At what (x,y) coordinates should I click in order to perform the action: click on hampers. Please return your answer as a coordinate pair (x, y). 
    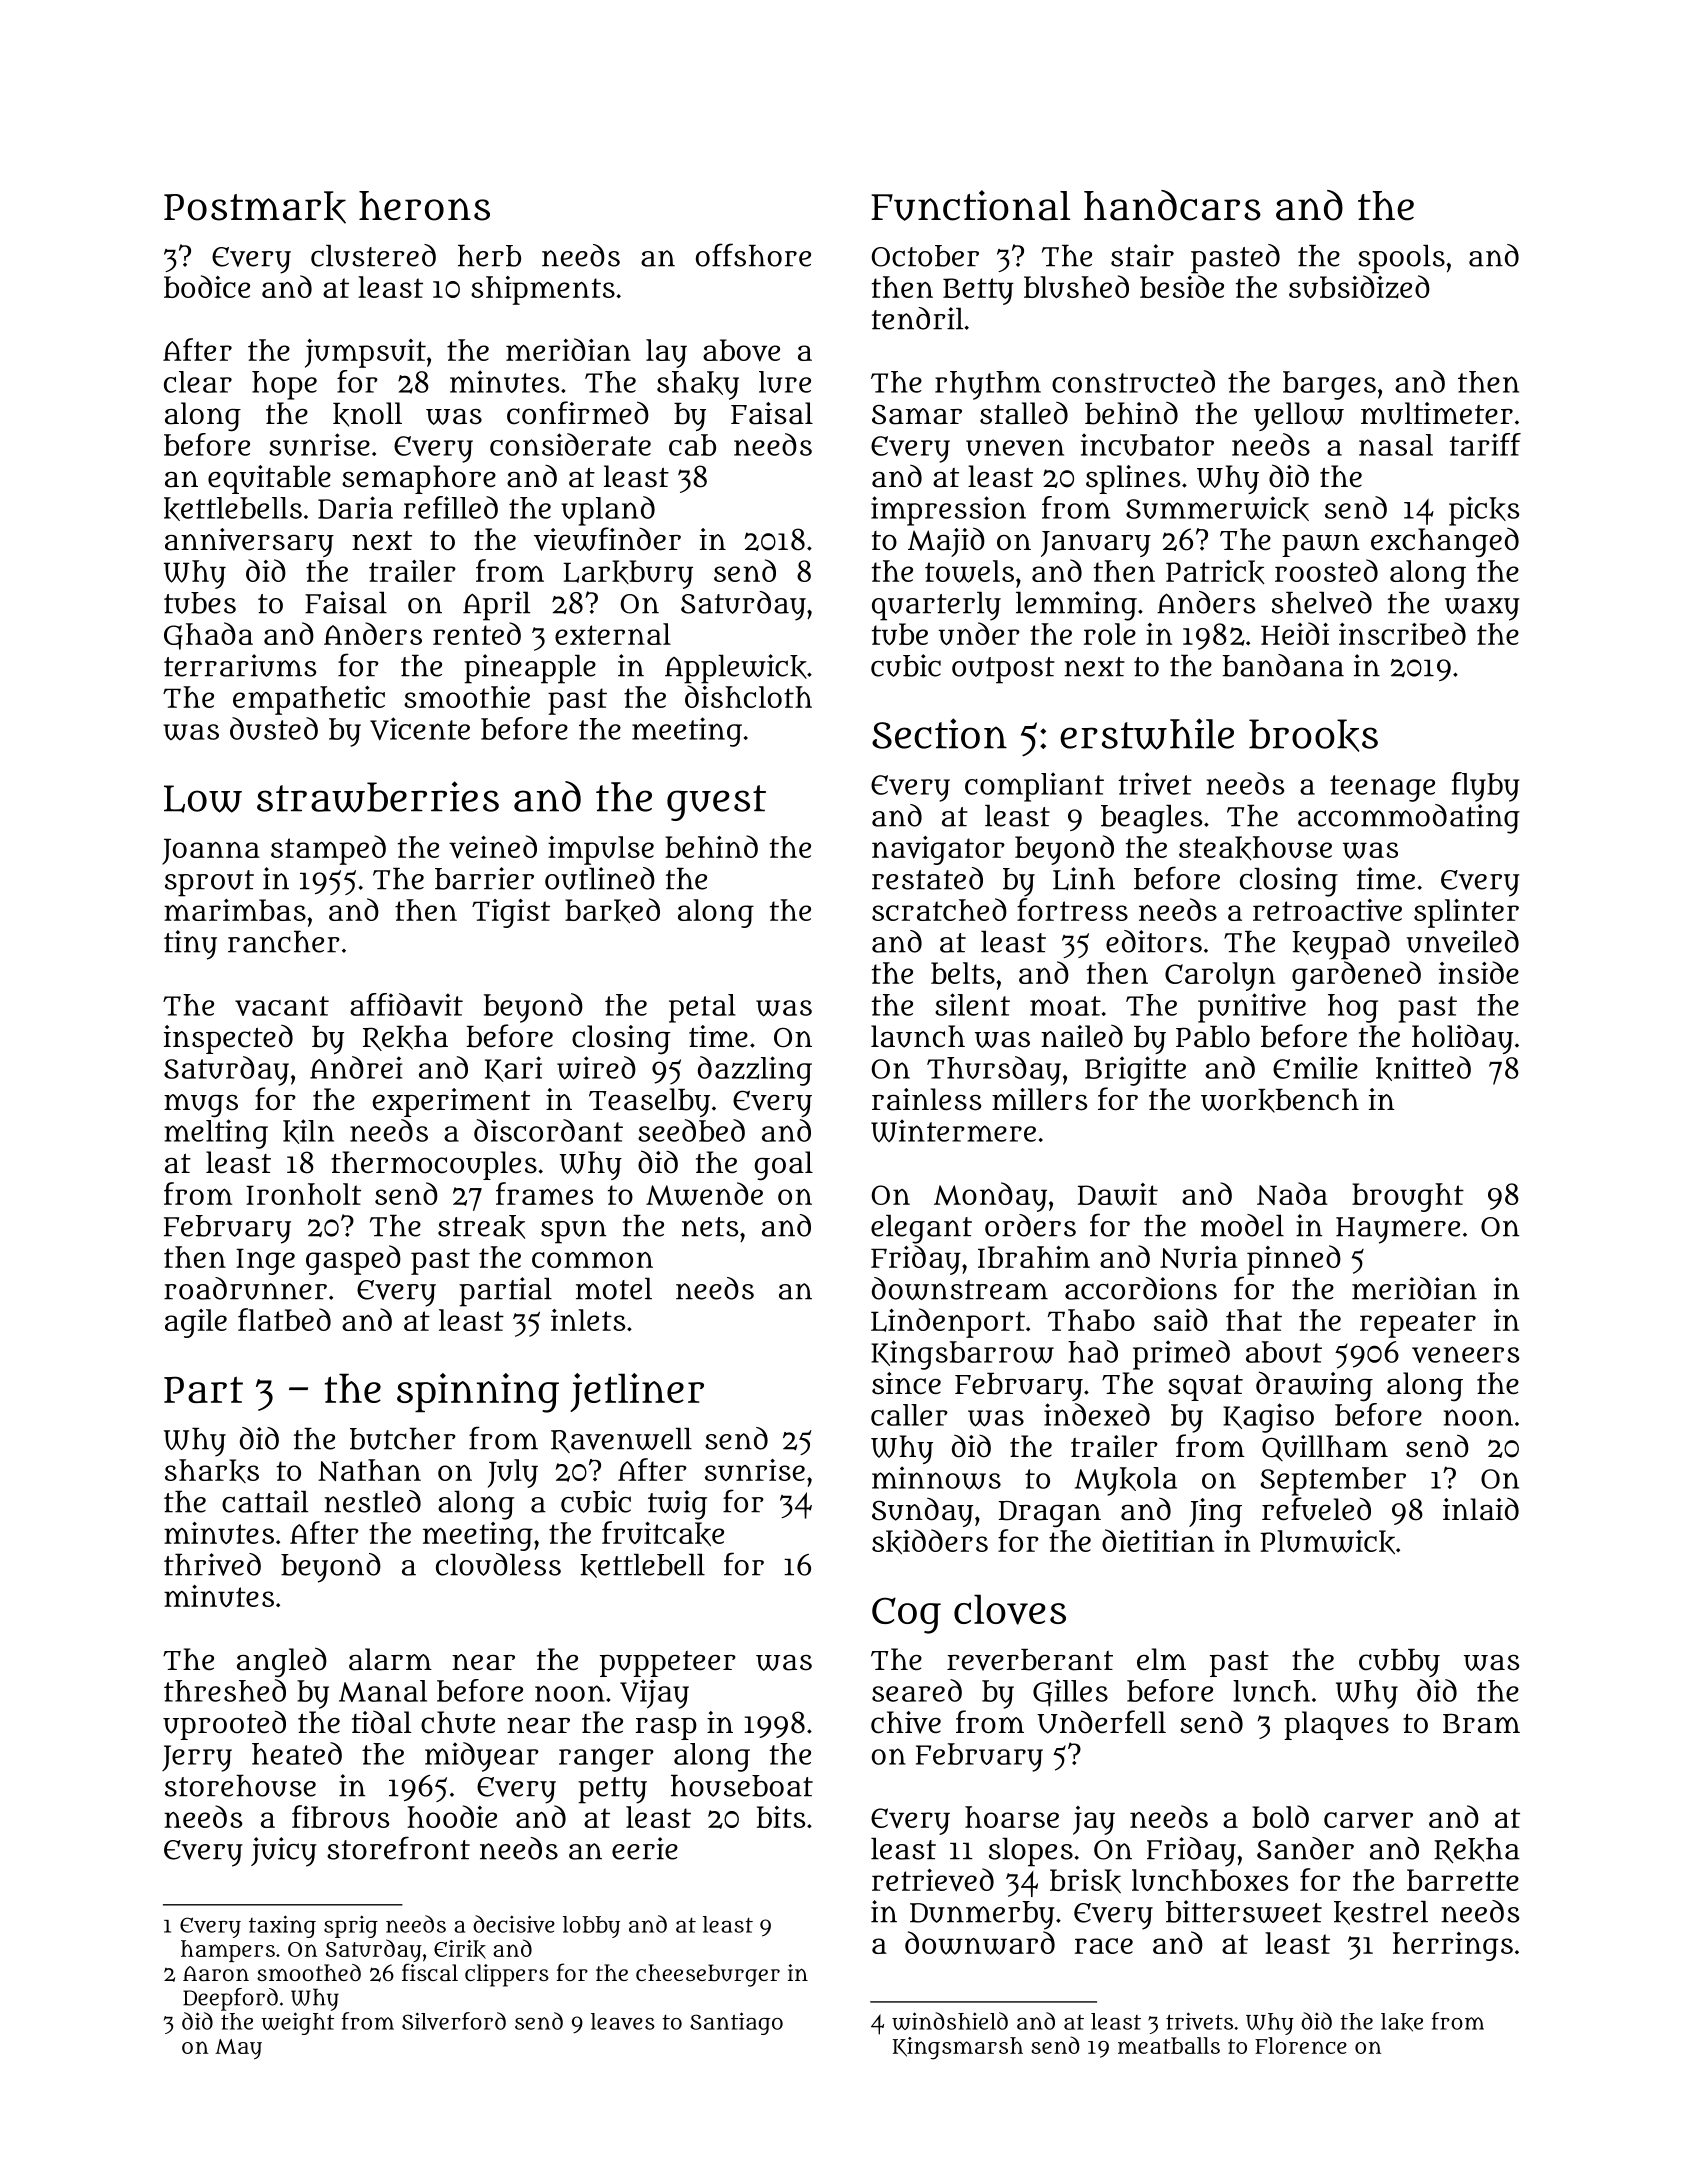
    Looking at the image, I should click on (228, 1951).
